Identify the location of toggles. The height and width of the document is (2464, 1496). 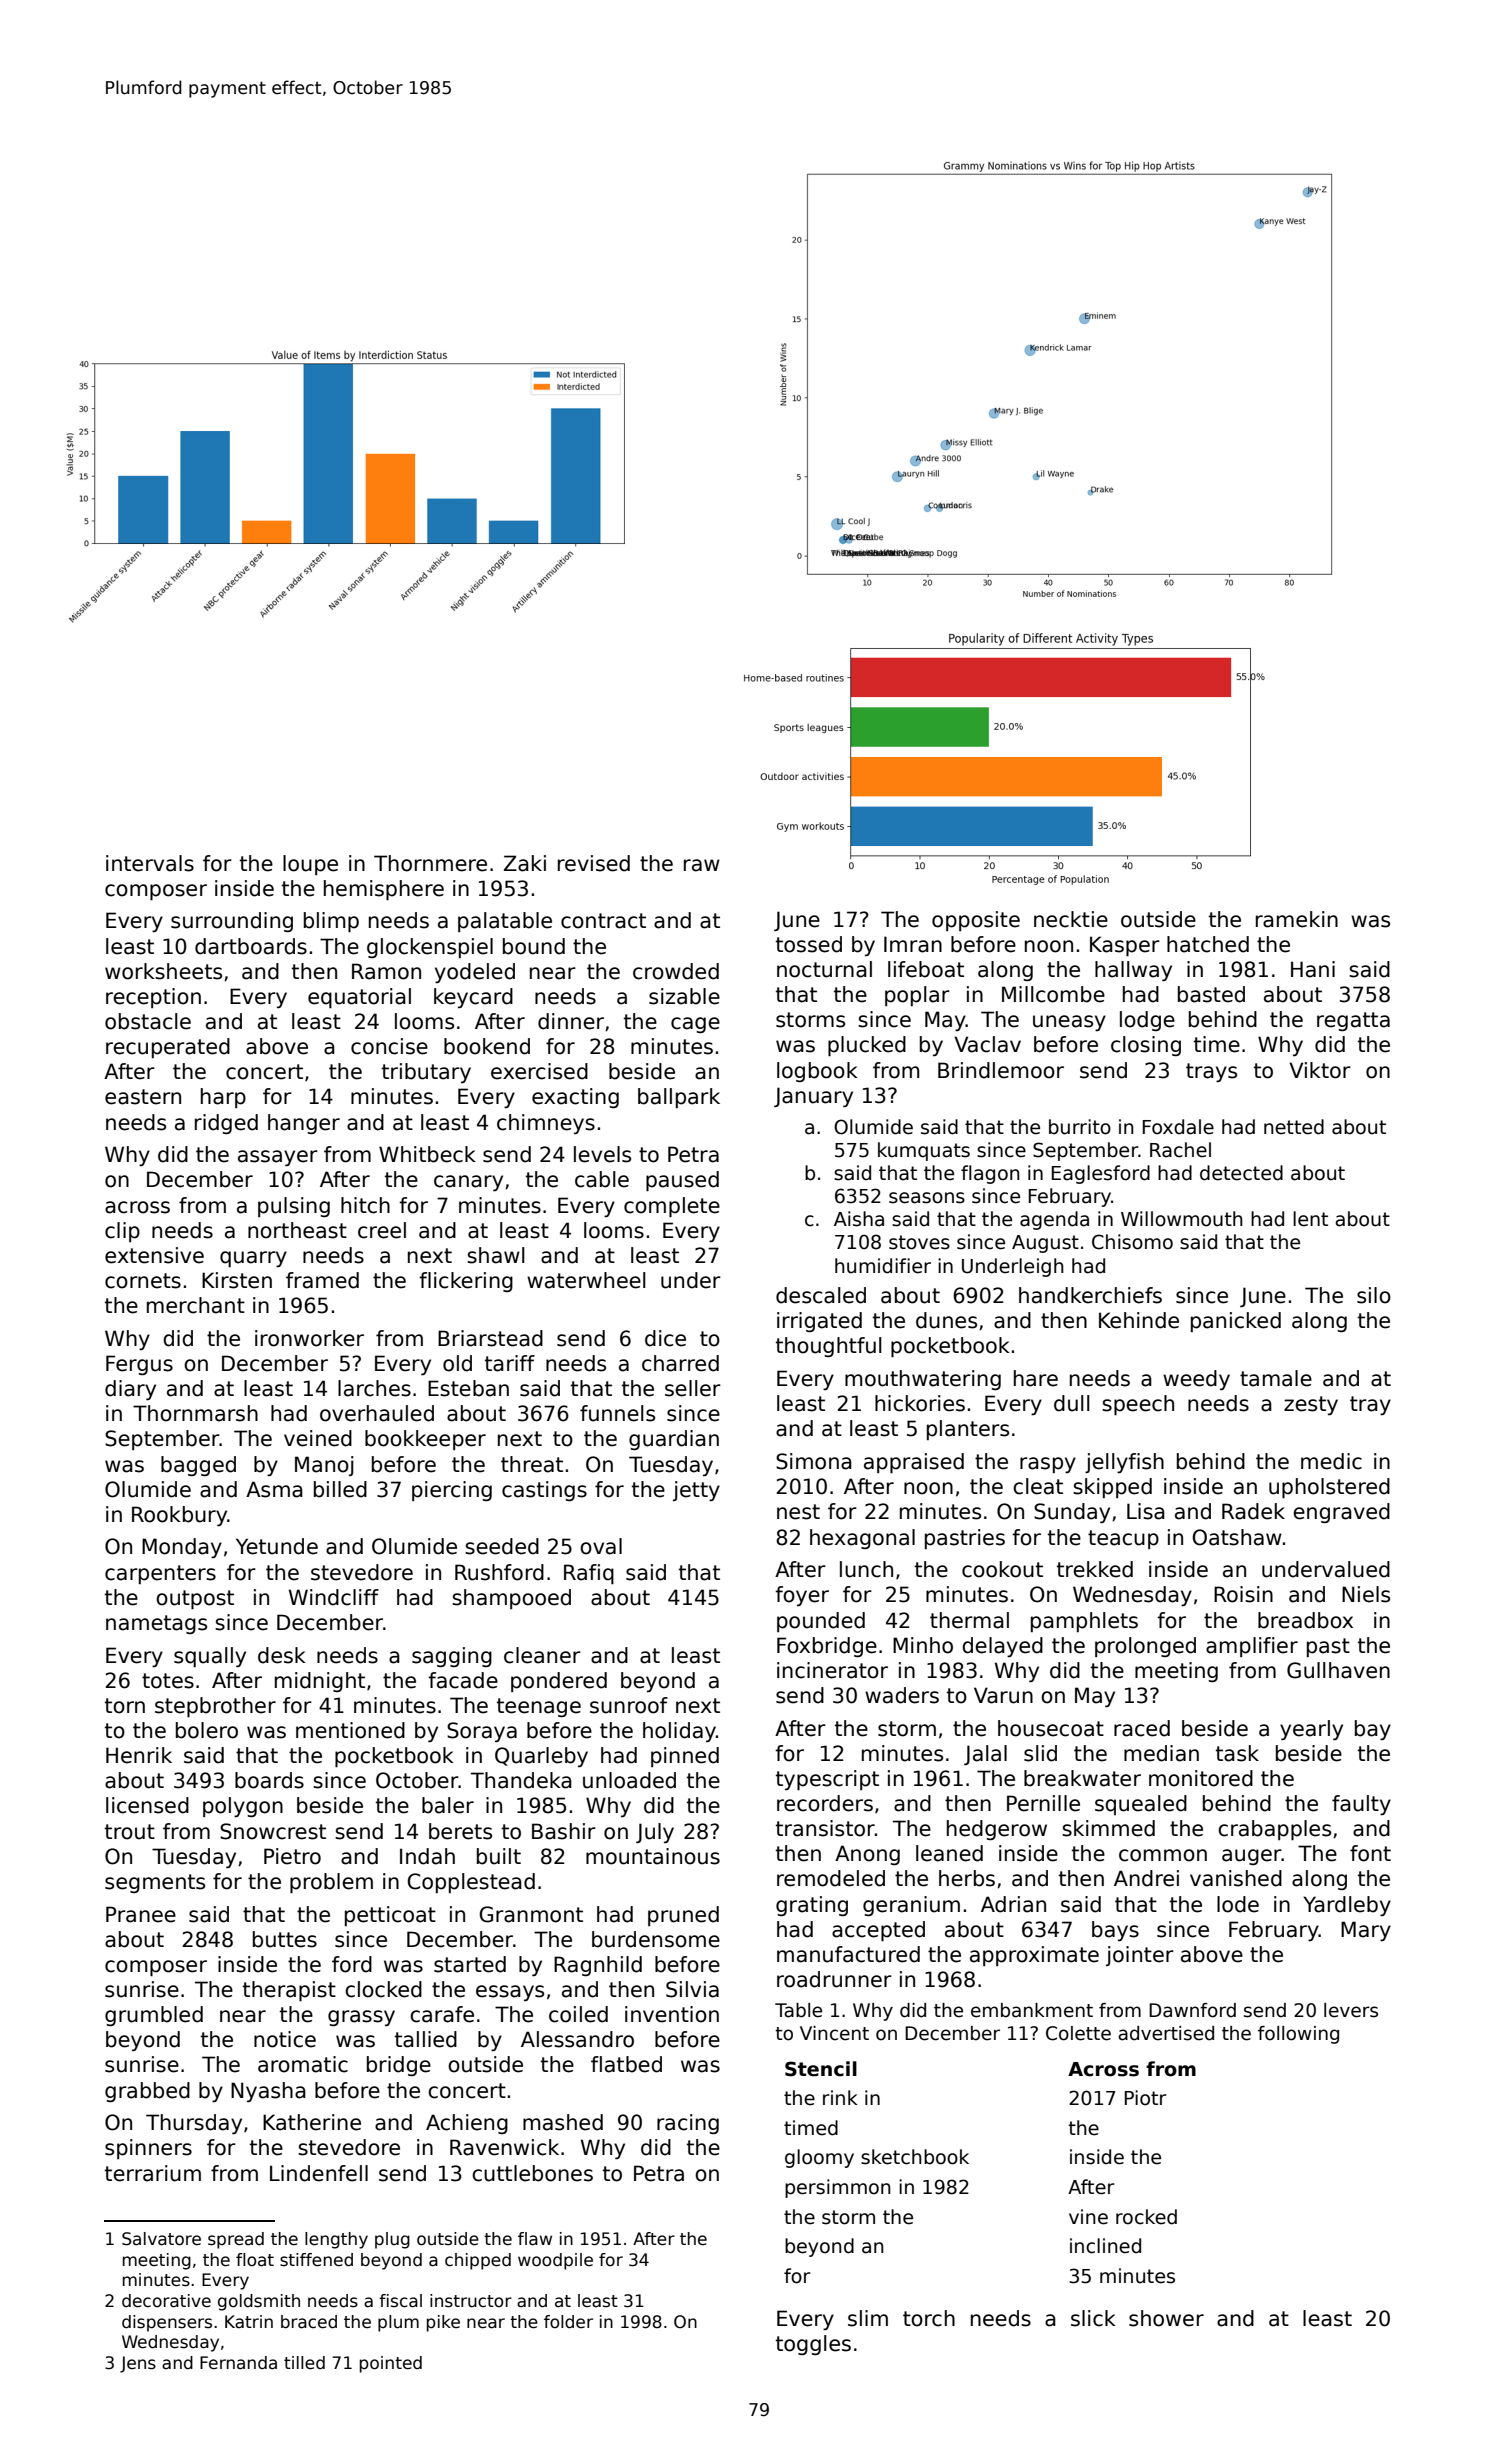
(813, 2345).
